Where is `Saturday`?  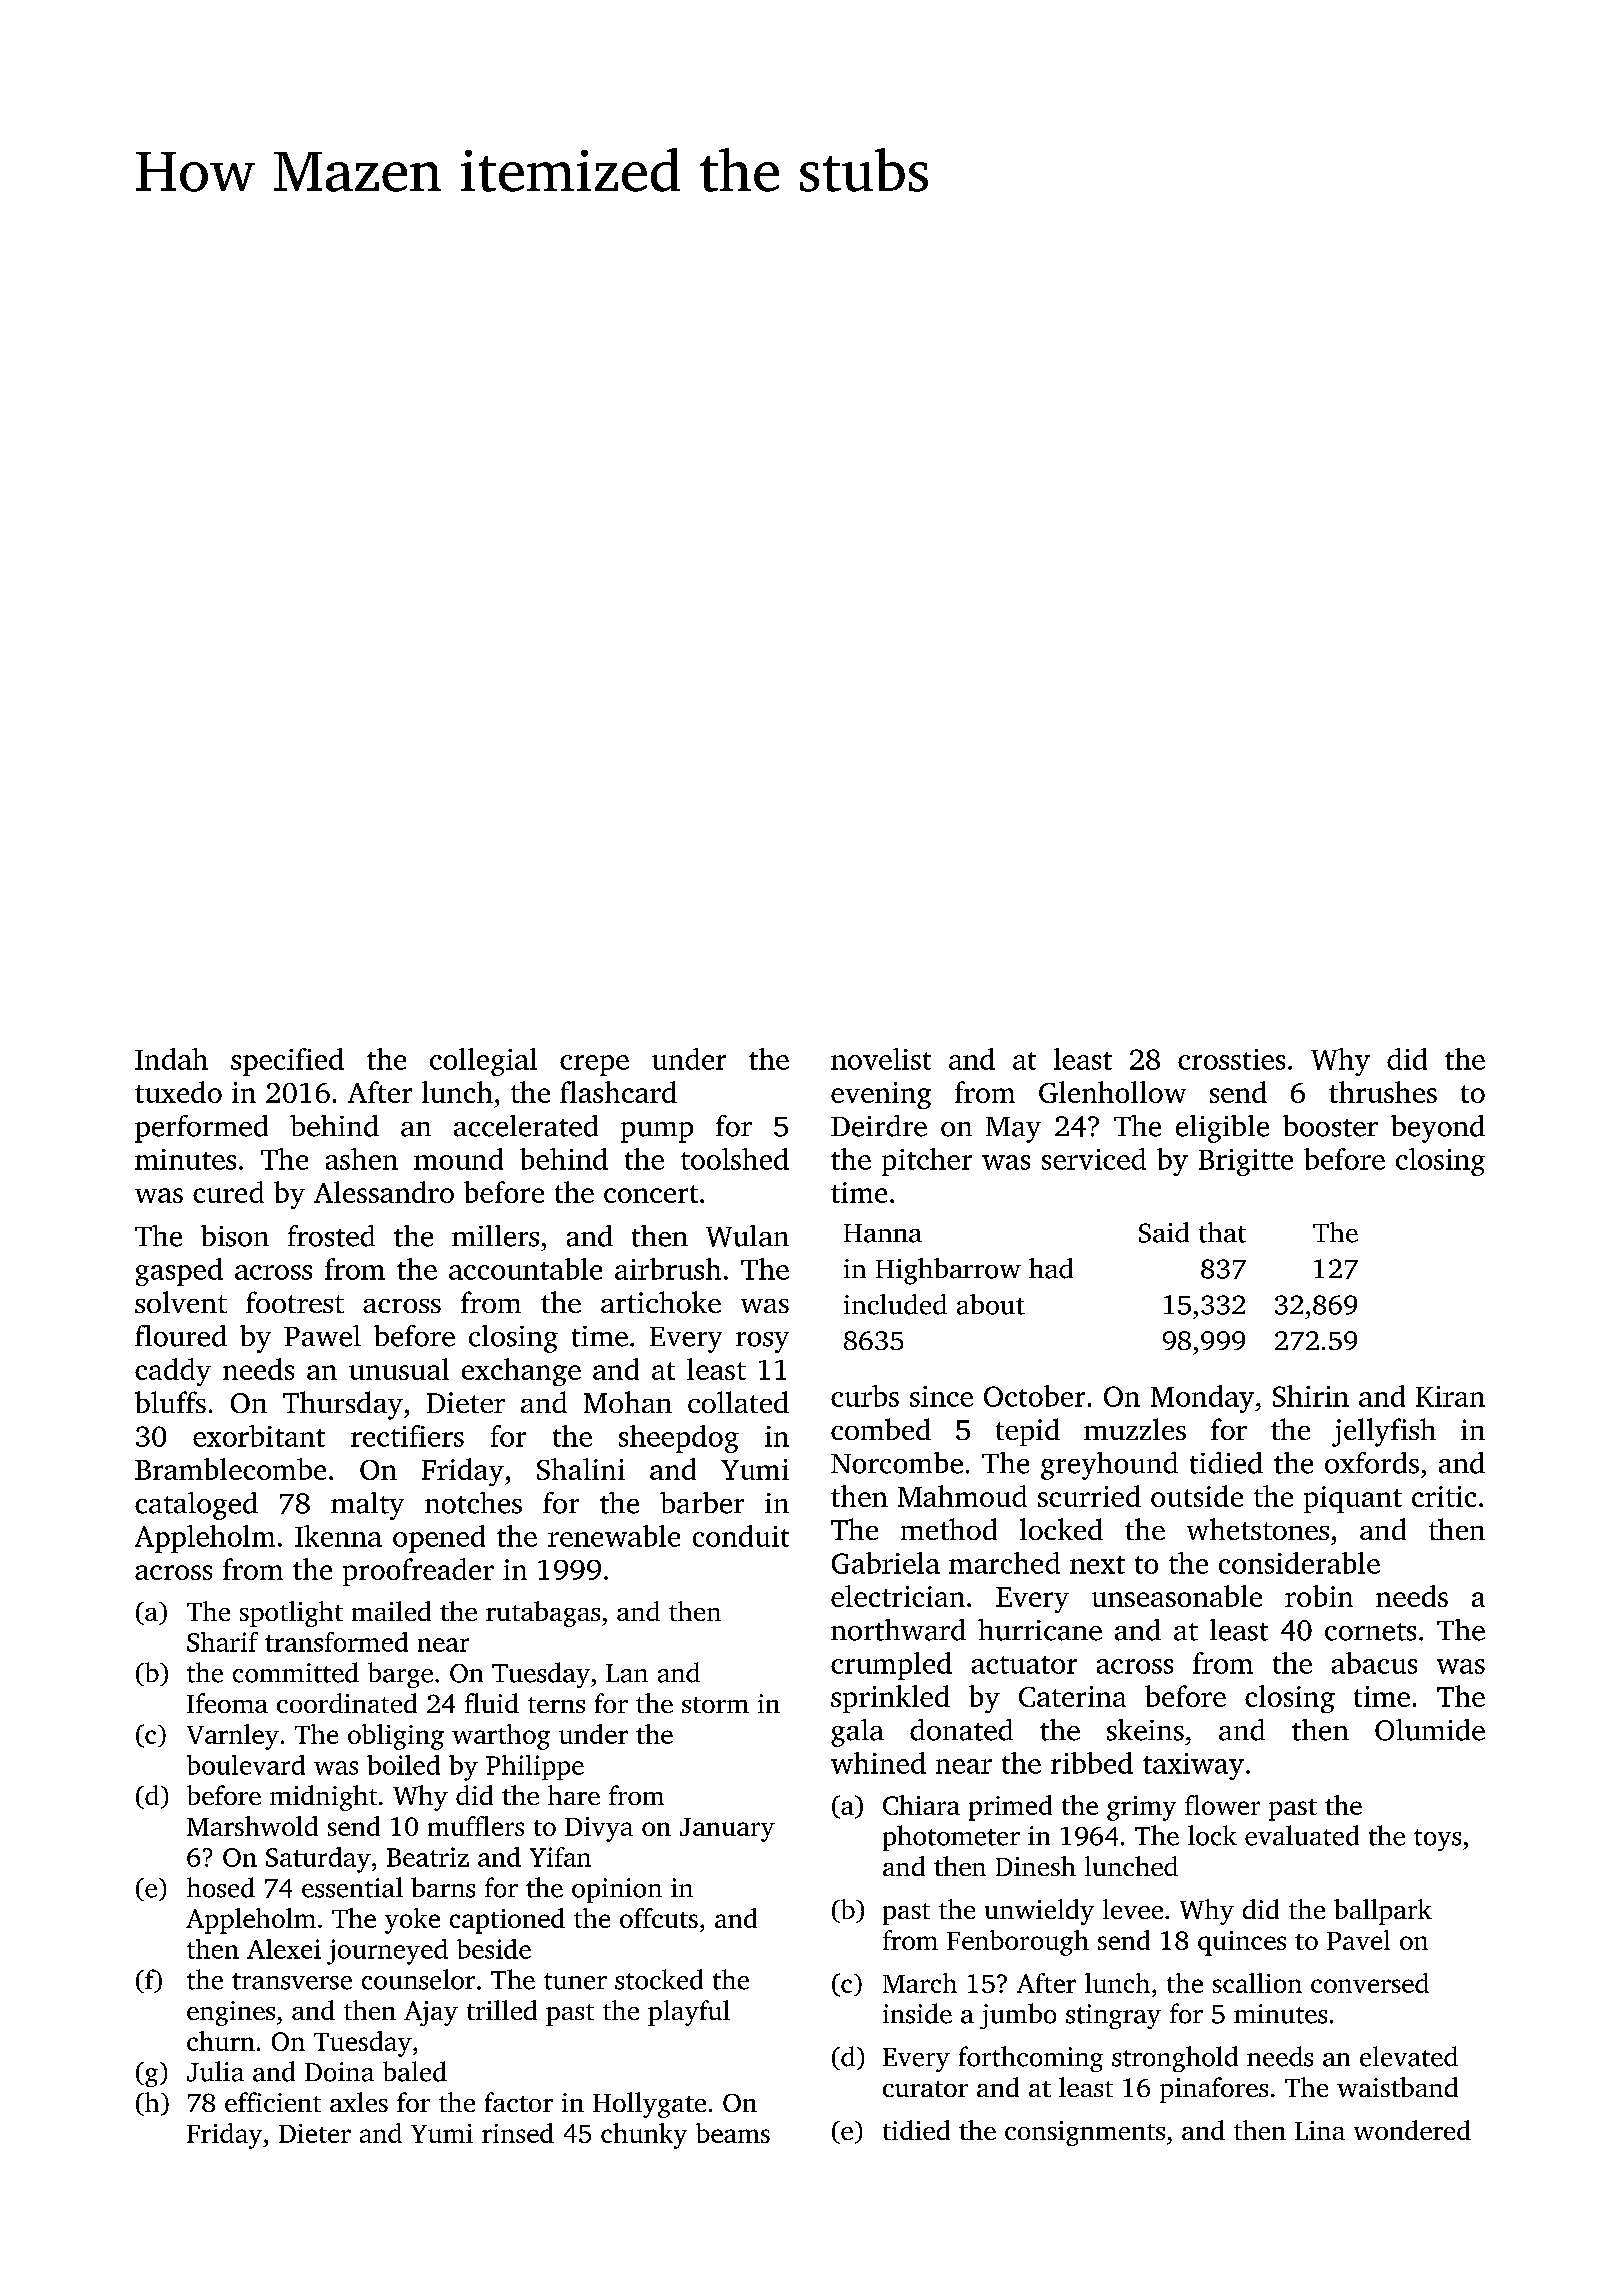
Saturday is located at coordinates (318, 1860).
